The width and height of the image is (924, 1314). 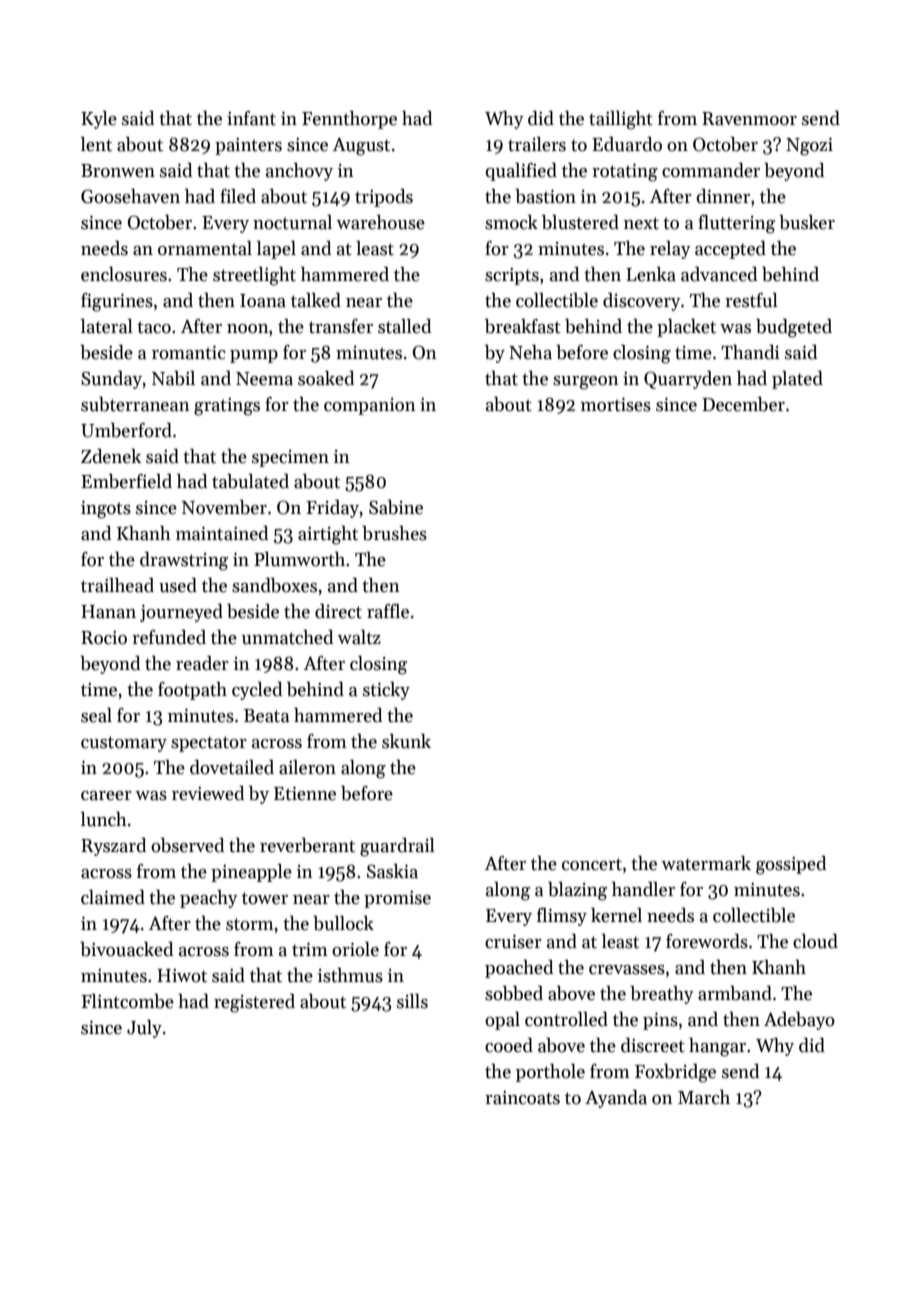 I want to click on gossiped, so click(x=791, y=865).
